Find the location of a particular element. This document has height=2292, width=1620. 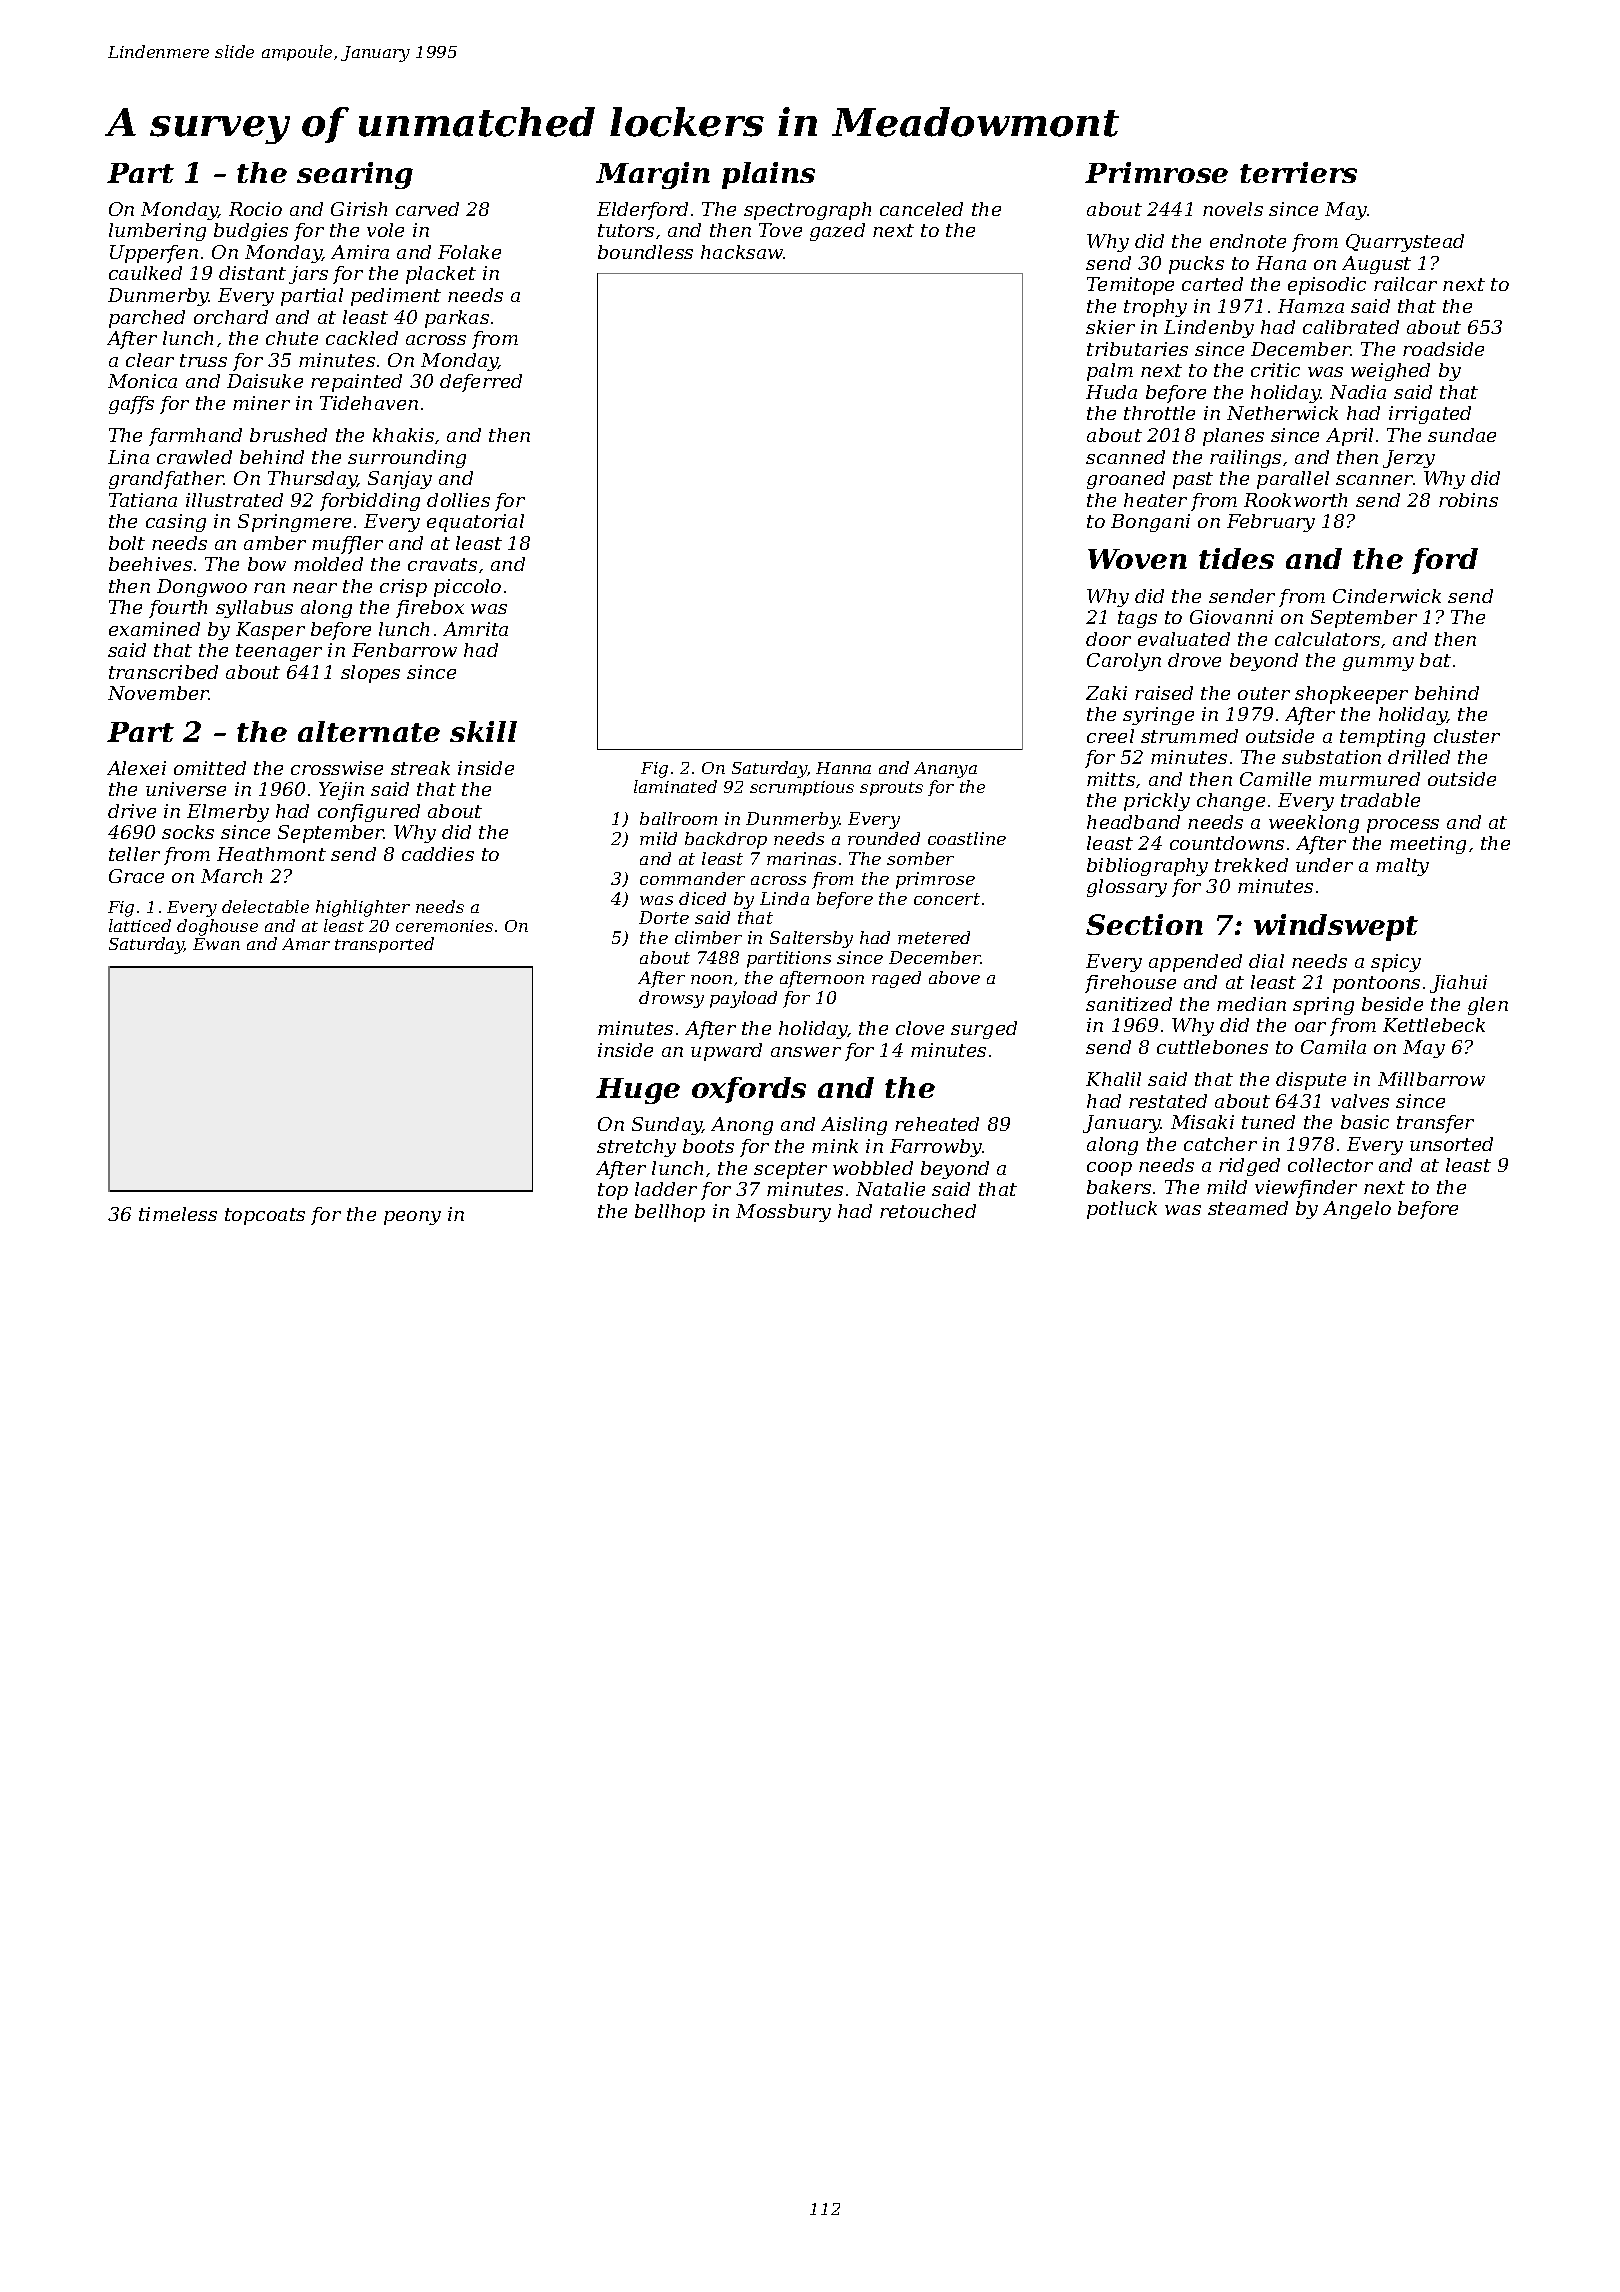

equatorial is located at coordinates (475, 523).
